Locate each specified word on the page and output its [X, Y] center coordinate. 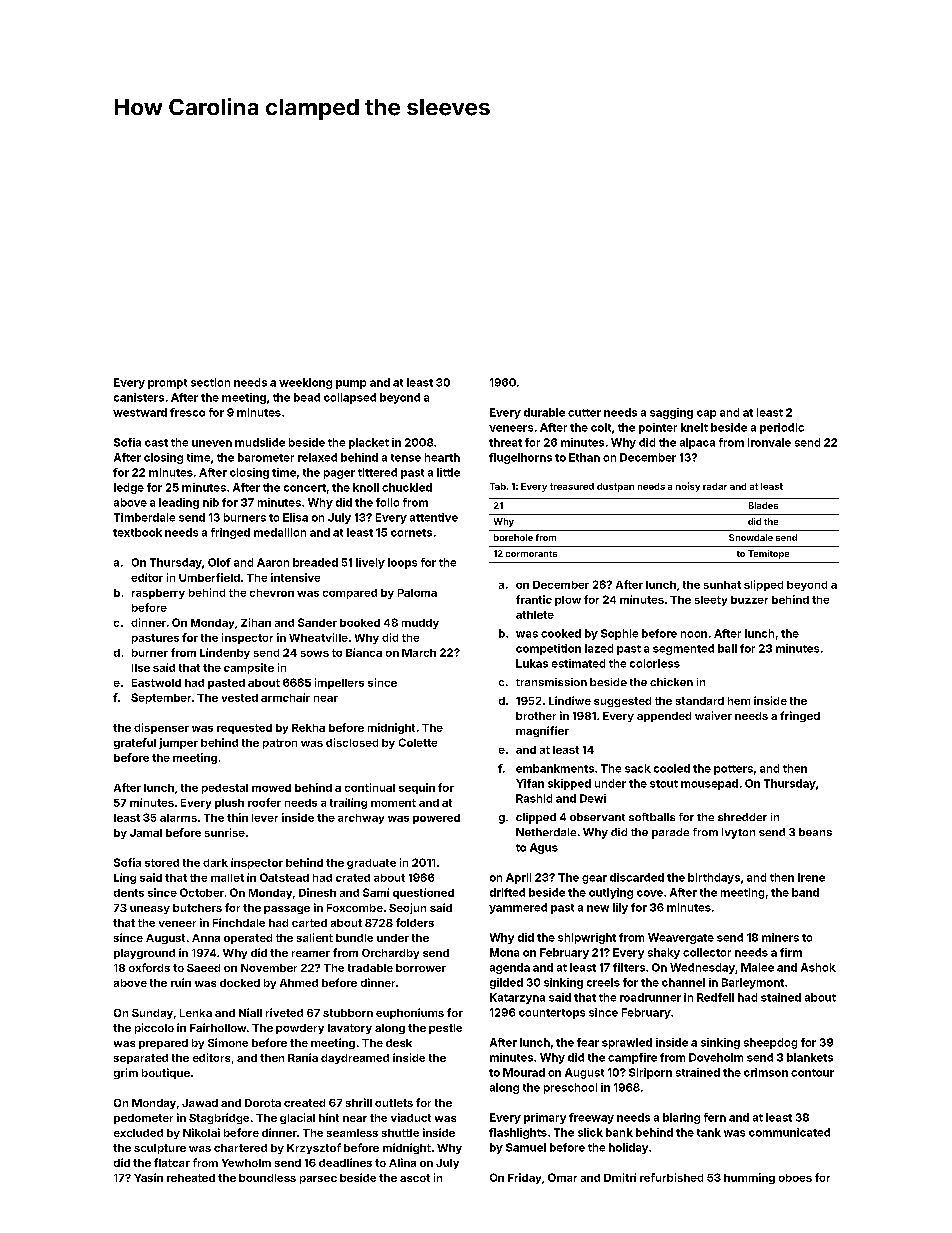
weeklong [305, 383]
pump [351, 384]
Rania [303, 1057]
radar [715, 486]
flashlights [518, 1133]
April [518, 878]
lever [265, 818]
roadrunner [650, 997]
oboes [795, 1178]
